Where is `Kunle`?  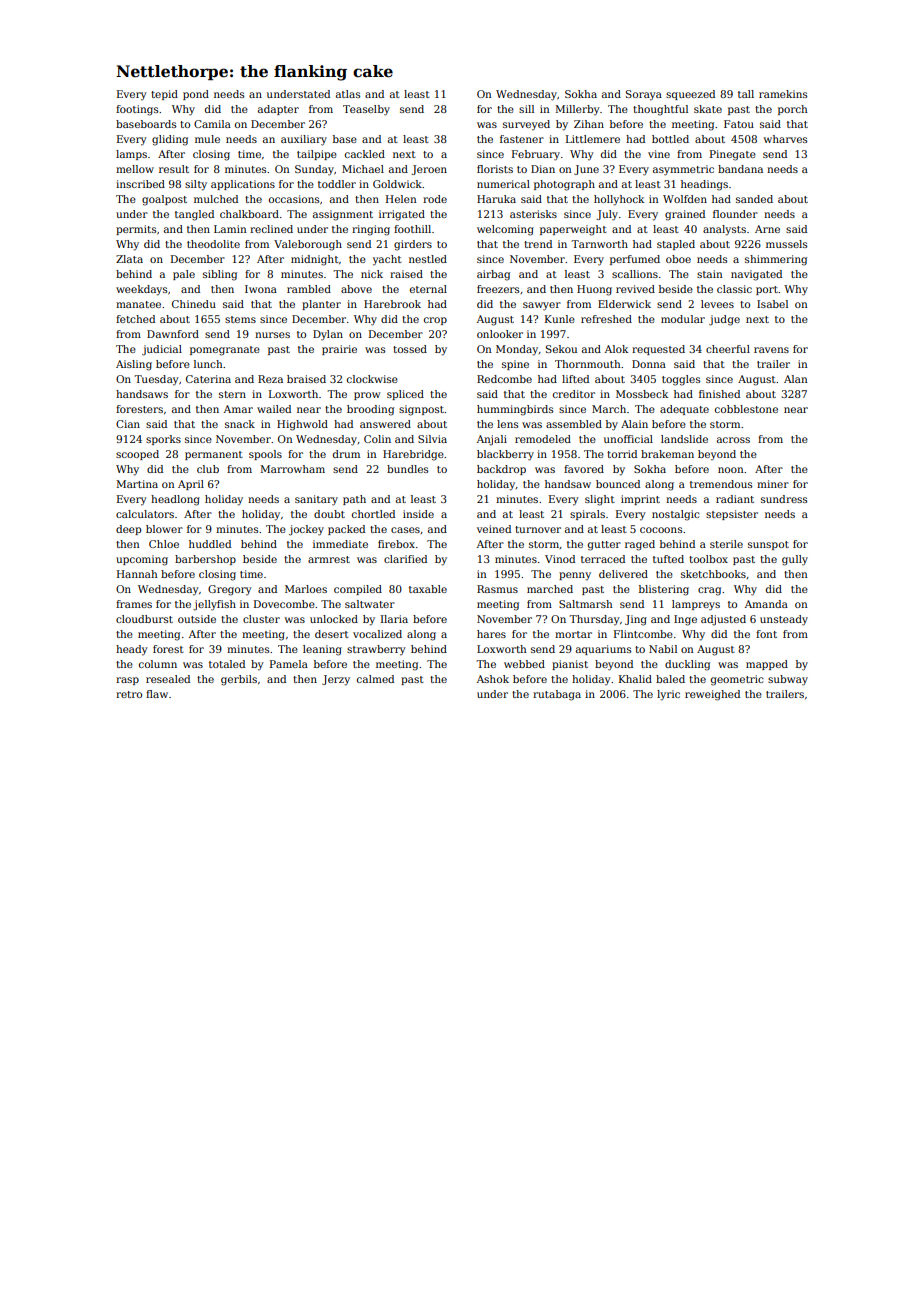
Kunle is located at coordinates (560, 319).
